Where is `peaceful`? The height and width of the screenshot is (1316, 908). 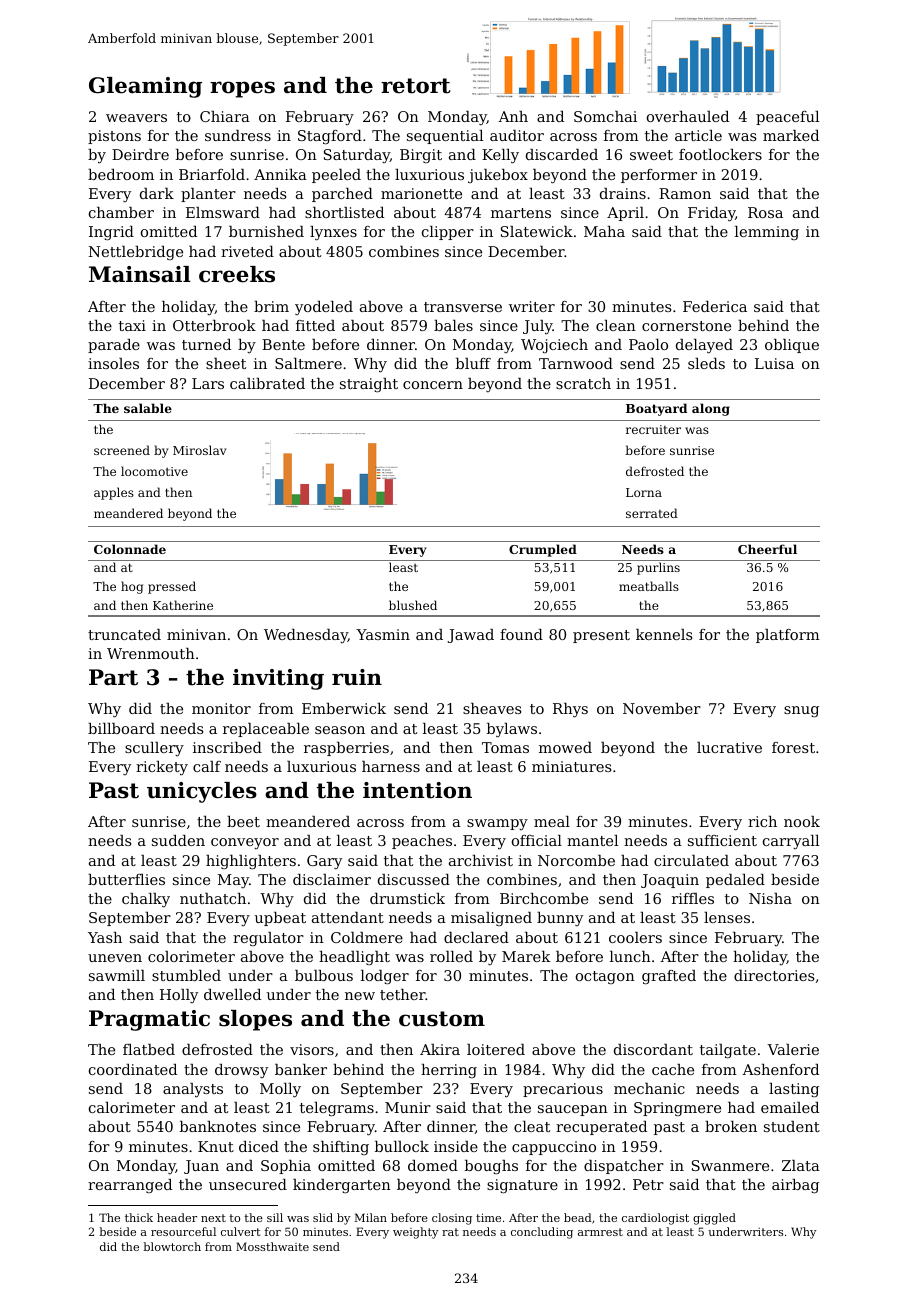
peaceful is located at coordinates (787, 118).
